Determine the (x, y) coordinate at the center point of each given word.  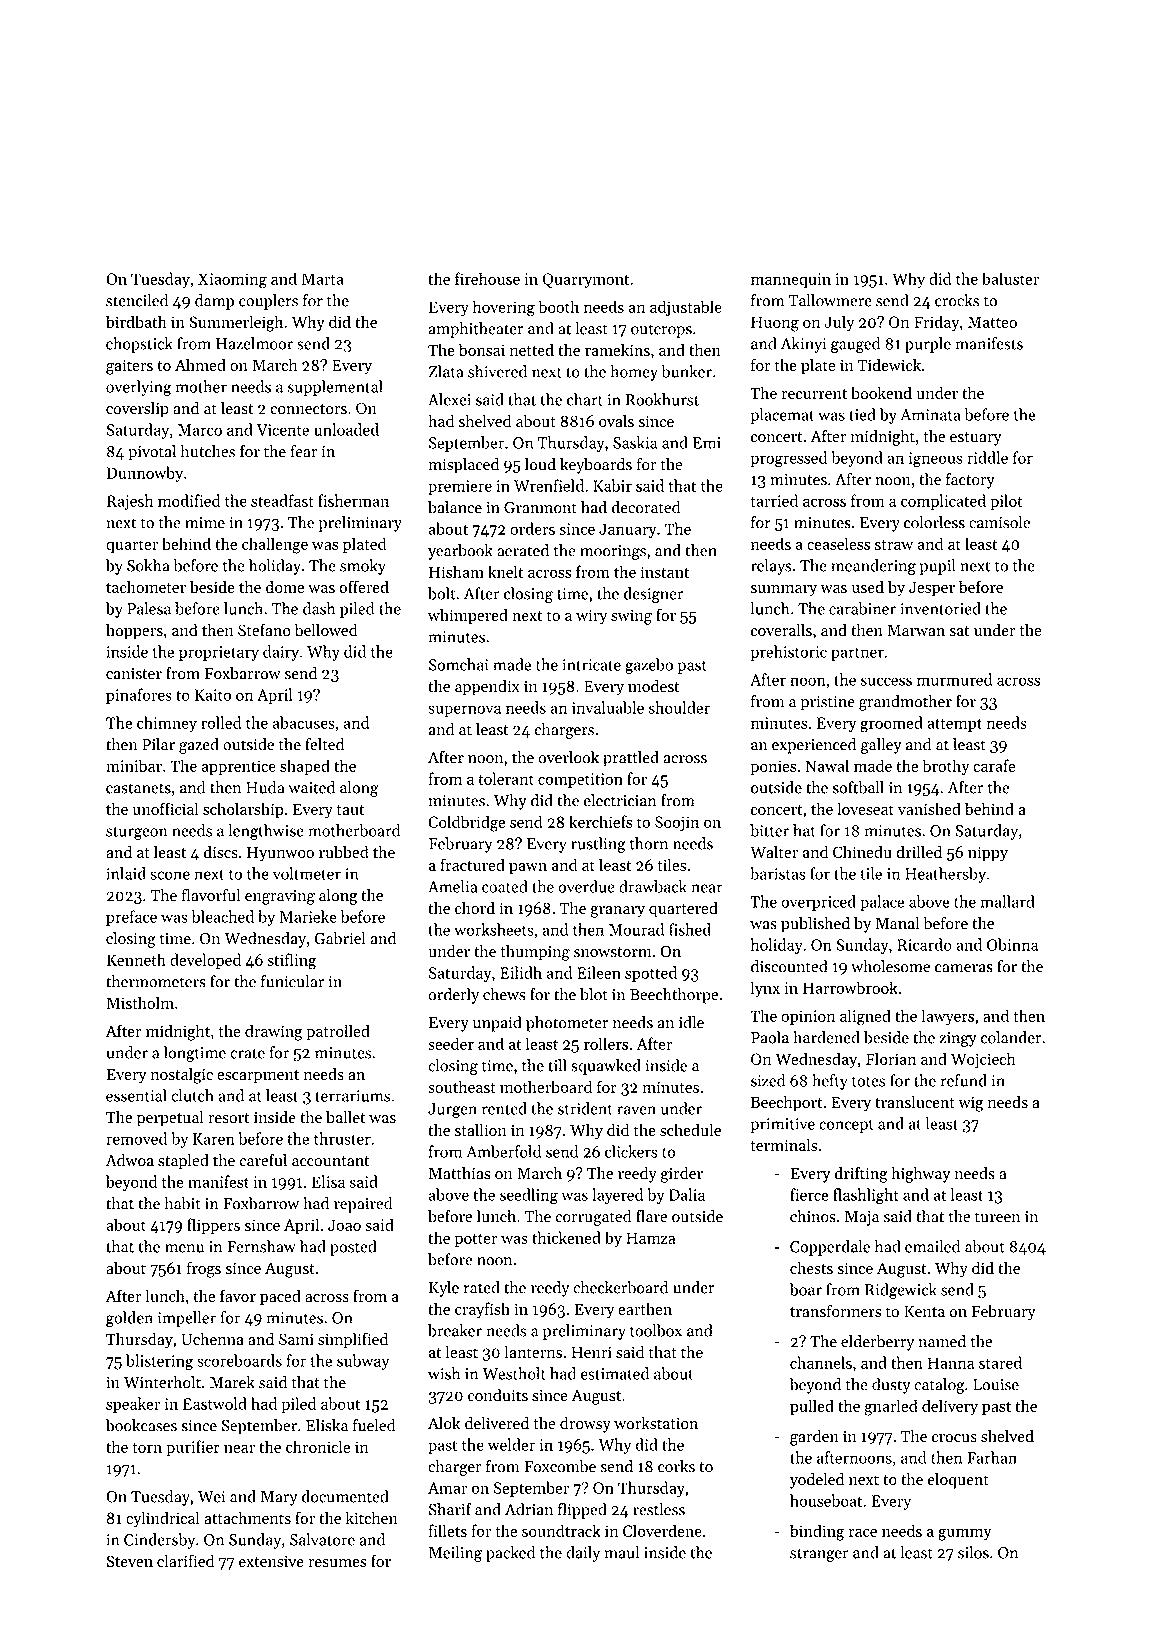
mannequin (791, 280)
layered (617, 1196)
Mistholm (140, 1002)
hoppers (134, 632)
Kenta (924, 1311)
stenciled (137, 300)
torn (147, 1448)
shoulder (679, 707)
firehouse (487, 278)
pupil (937, 567)
